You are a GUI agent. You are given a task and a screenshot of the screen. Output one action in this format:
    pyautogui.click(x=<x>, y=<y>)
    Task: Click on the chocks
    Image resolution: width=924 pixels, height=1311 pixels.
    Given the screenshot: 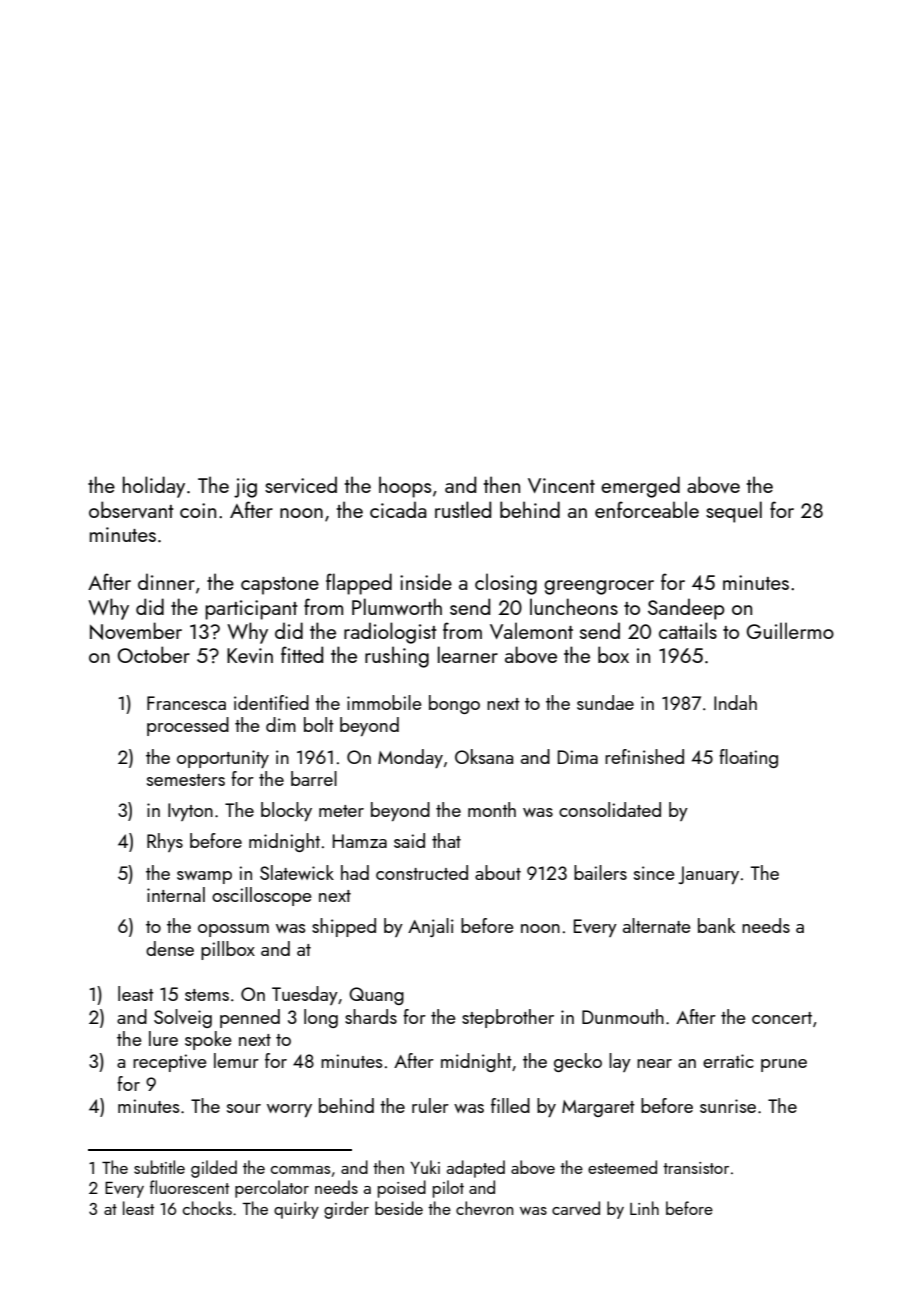 What is the action you would take?
    pyautogui.click(x=207, y=1208)
